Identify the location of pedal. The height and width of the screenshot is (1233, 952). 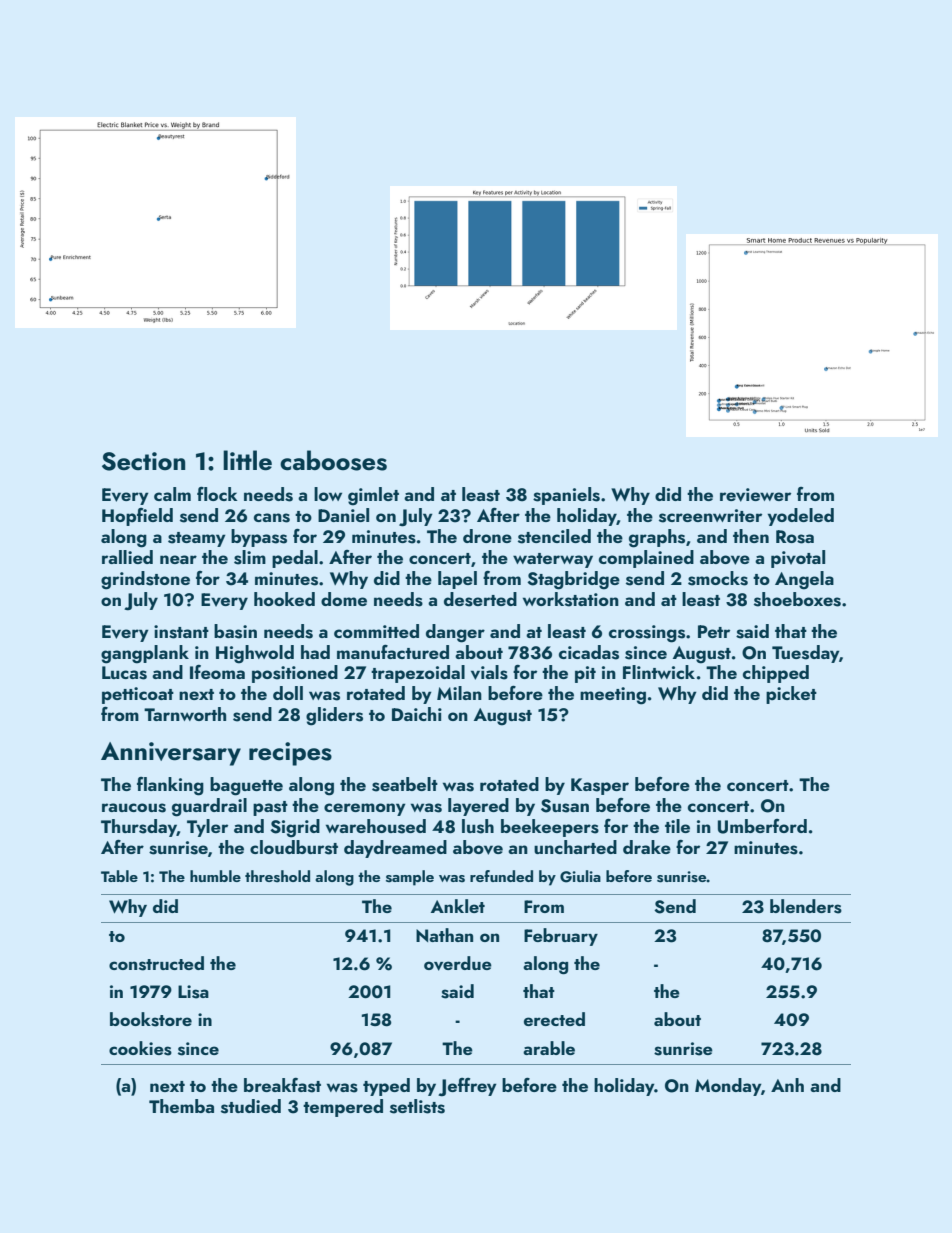
(295, 559).
